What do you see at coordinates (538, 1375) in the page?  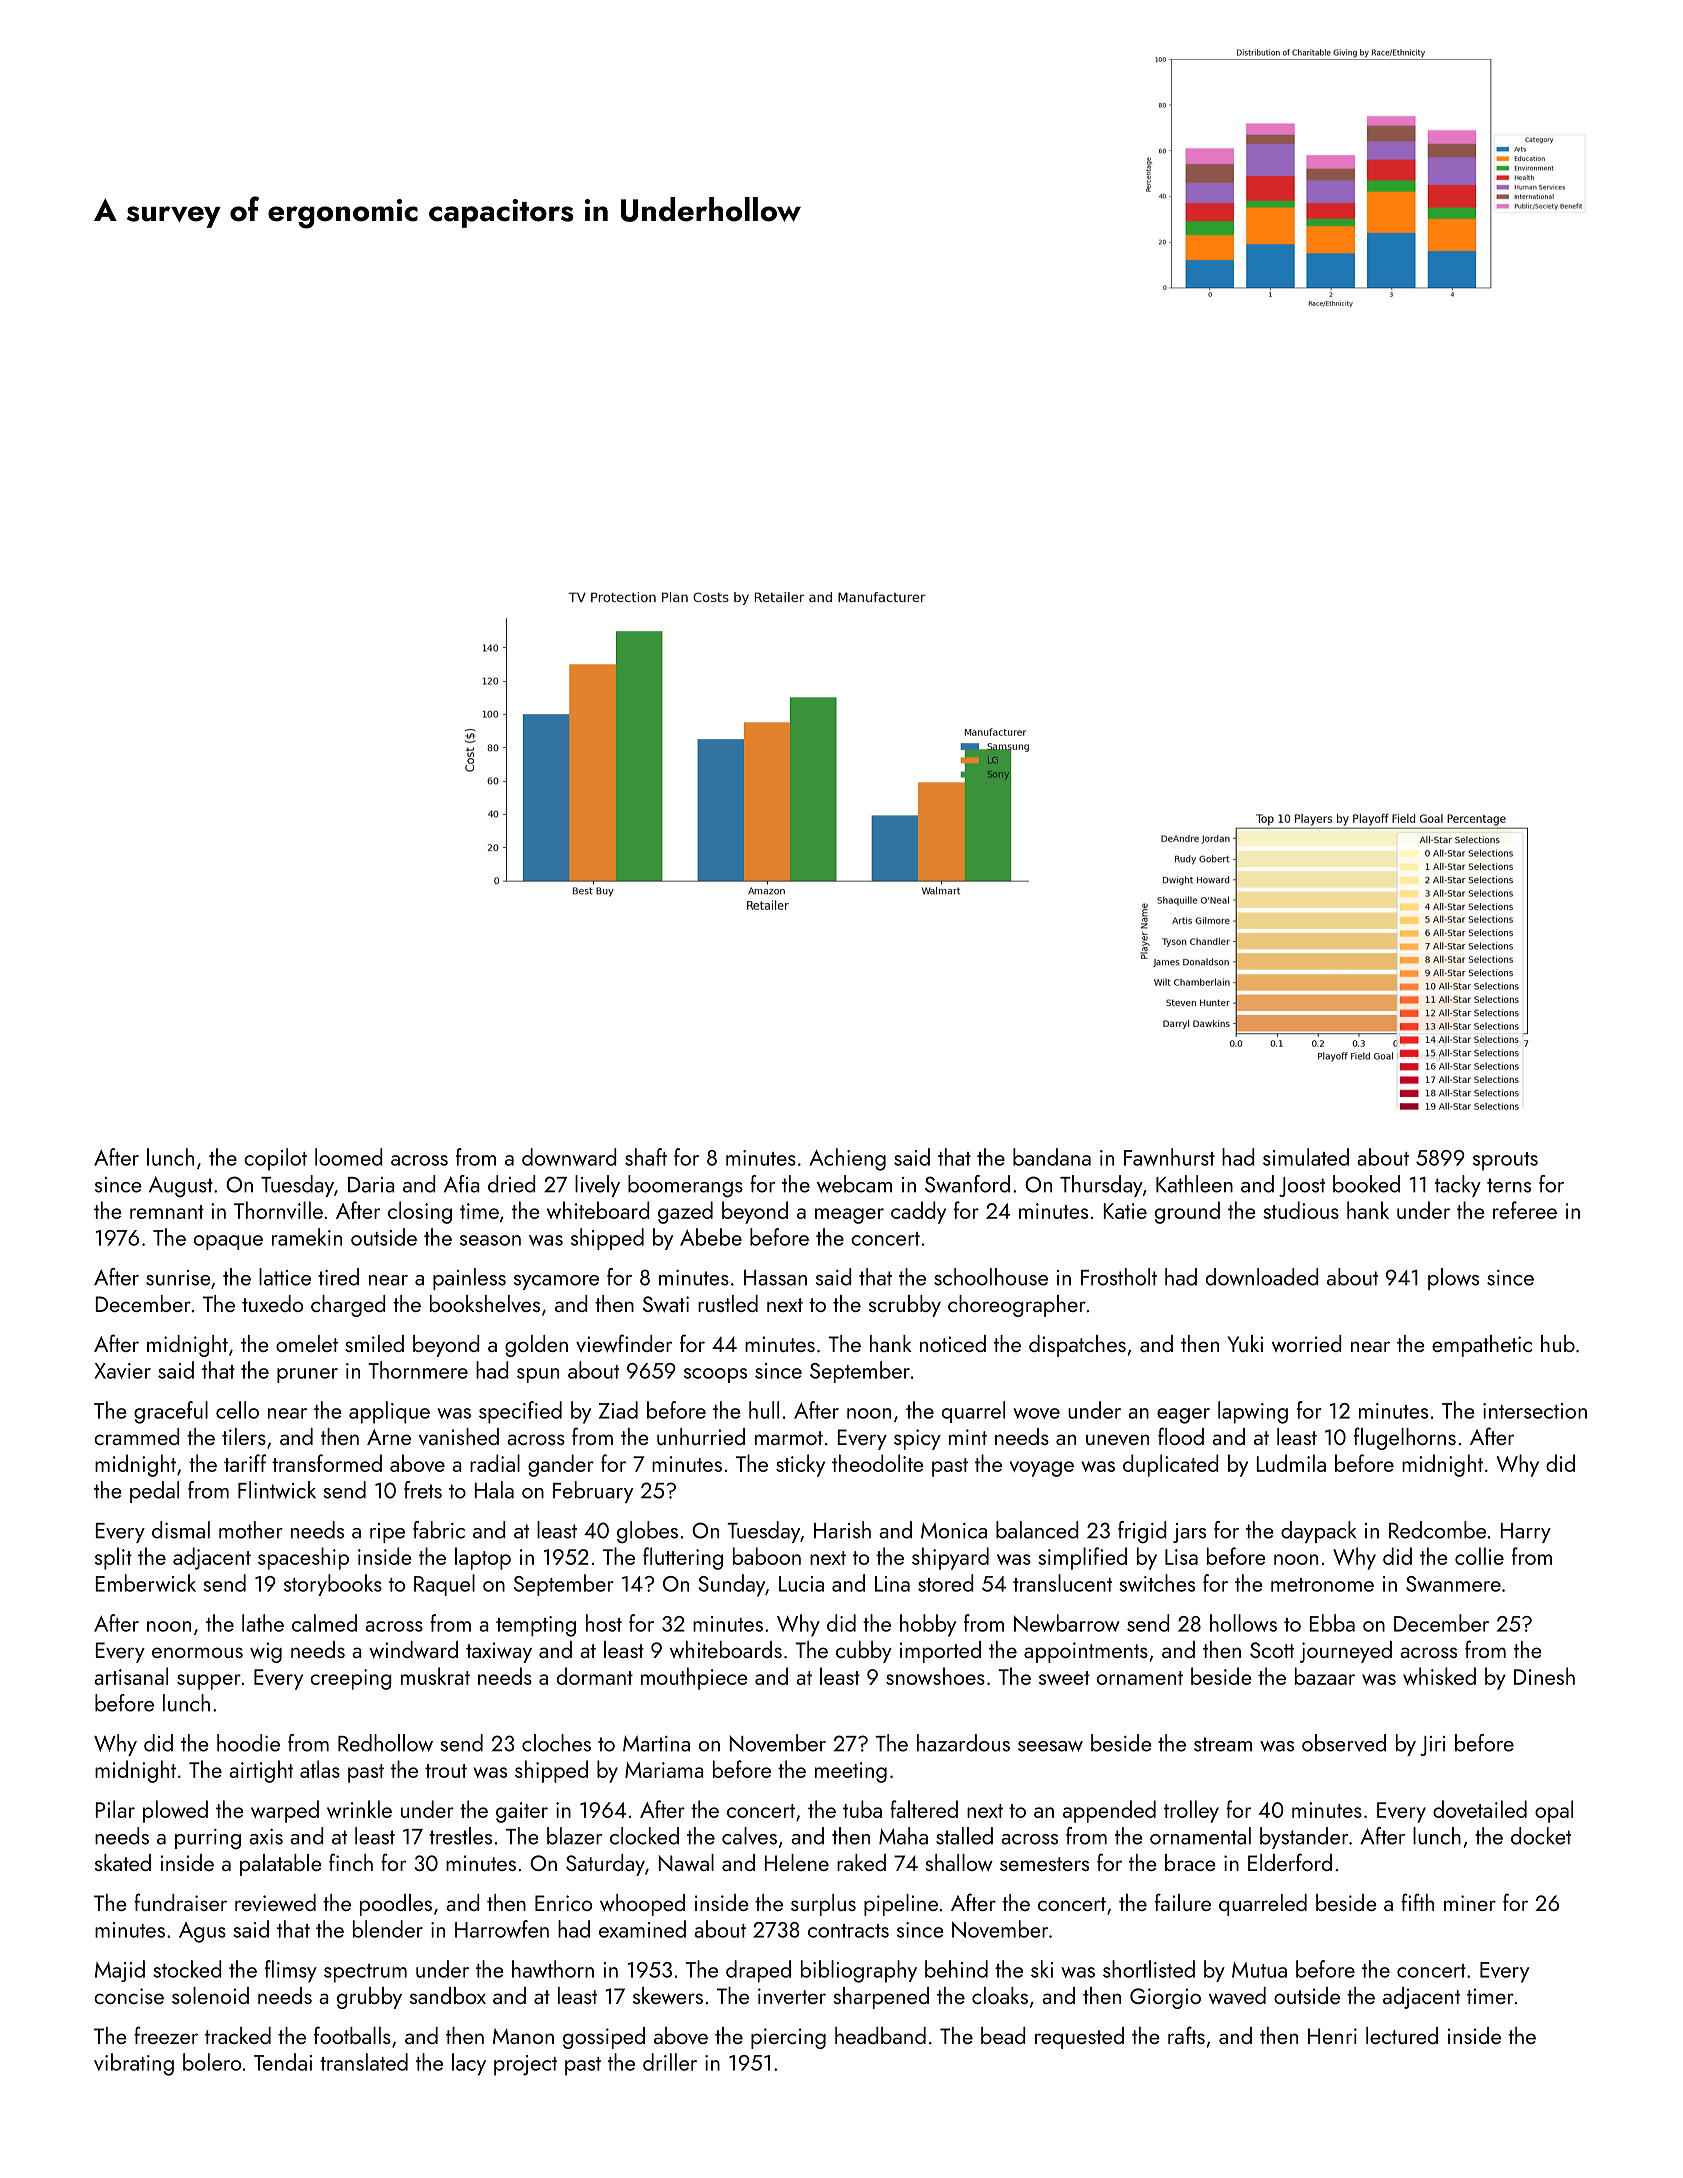 I see `spun` at bounding box center [538, 1375].
